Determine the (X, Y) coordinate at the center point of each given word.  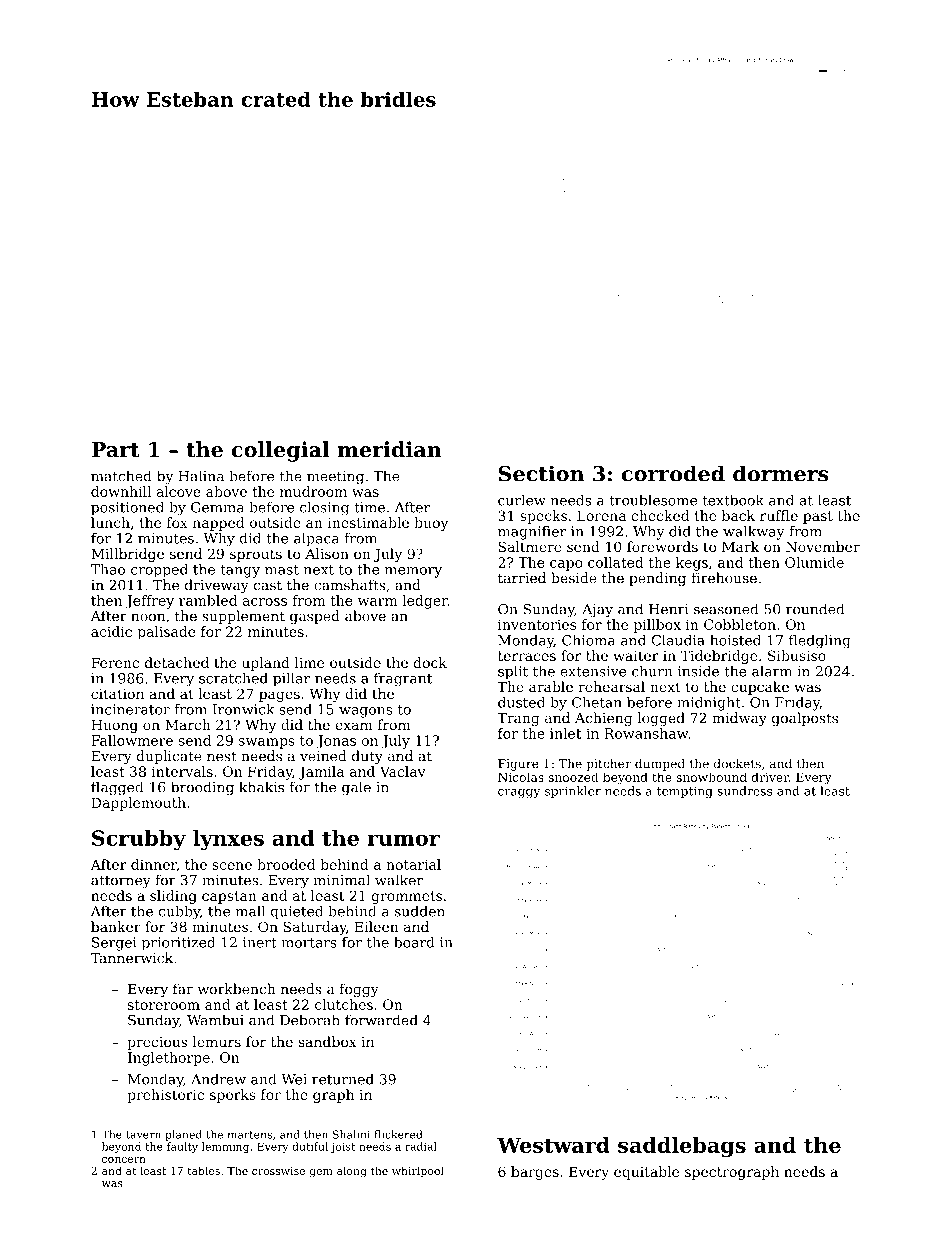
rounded (815, 609)
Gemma (217, 507)
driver (770, 777)
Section (541, 473)
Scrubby (139, 840)
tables (203, 1170)
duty (367, 757)
